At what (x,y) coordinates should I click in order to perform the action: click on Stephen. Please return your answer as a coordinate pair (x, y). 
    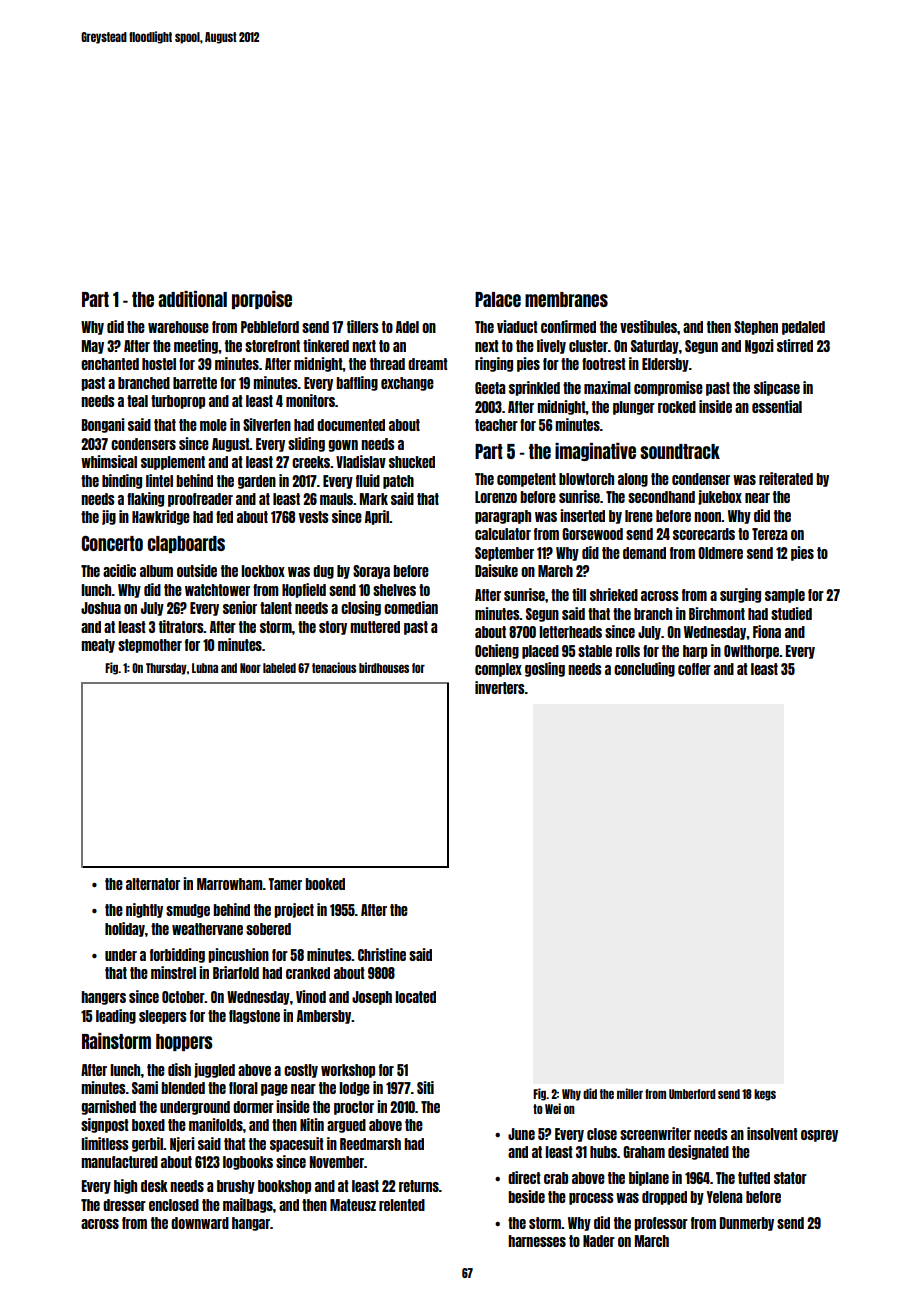
    Looking at the image, I should click on (756, 328).
